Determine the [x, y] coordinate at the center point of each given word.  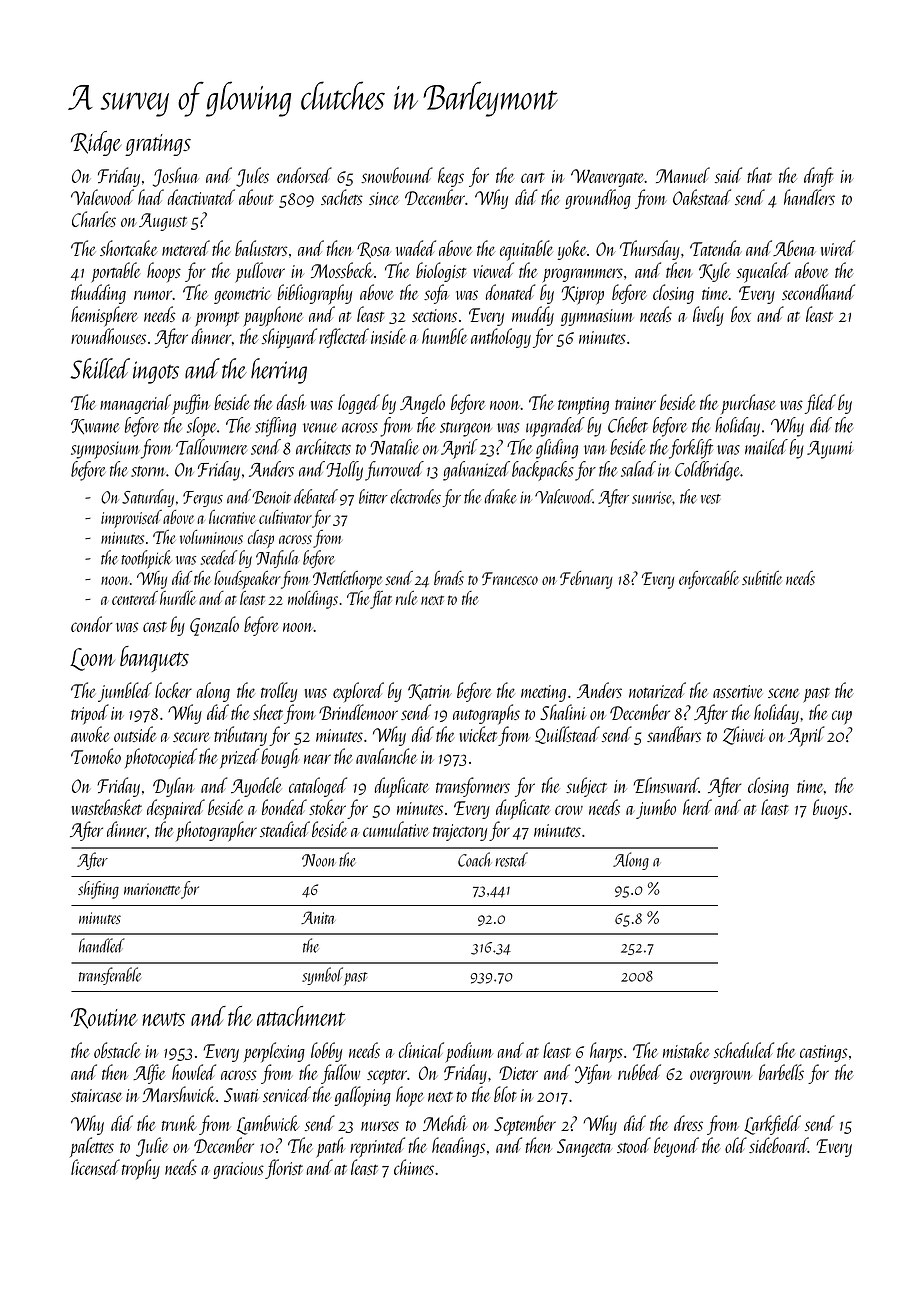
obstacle [117, 1050]
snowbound [397, 175]
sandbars [674, 734]
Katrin [429, 692]
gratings [158, 145]
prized [239, 758]
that [759, 175]
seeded [219, 557]
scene [783, 693]
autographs [486, 714]
